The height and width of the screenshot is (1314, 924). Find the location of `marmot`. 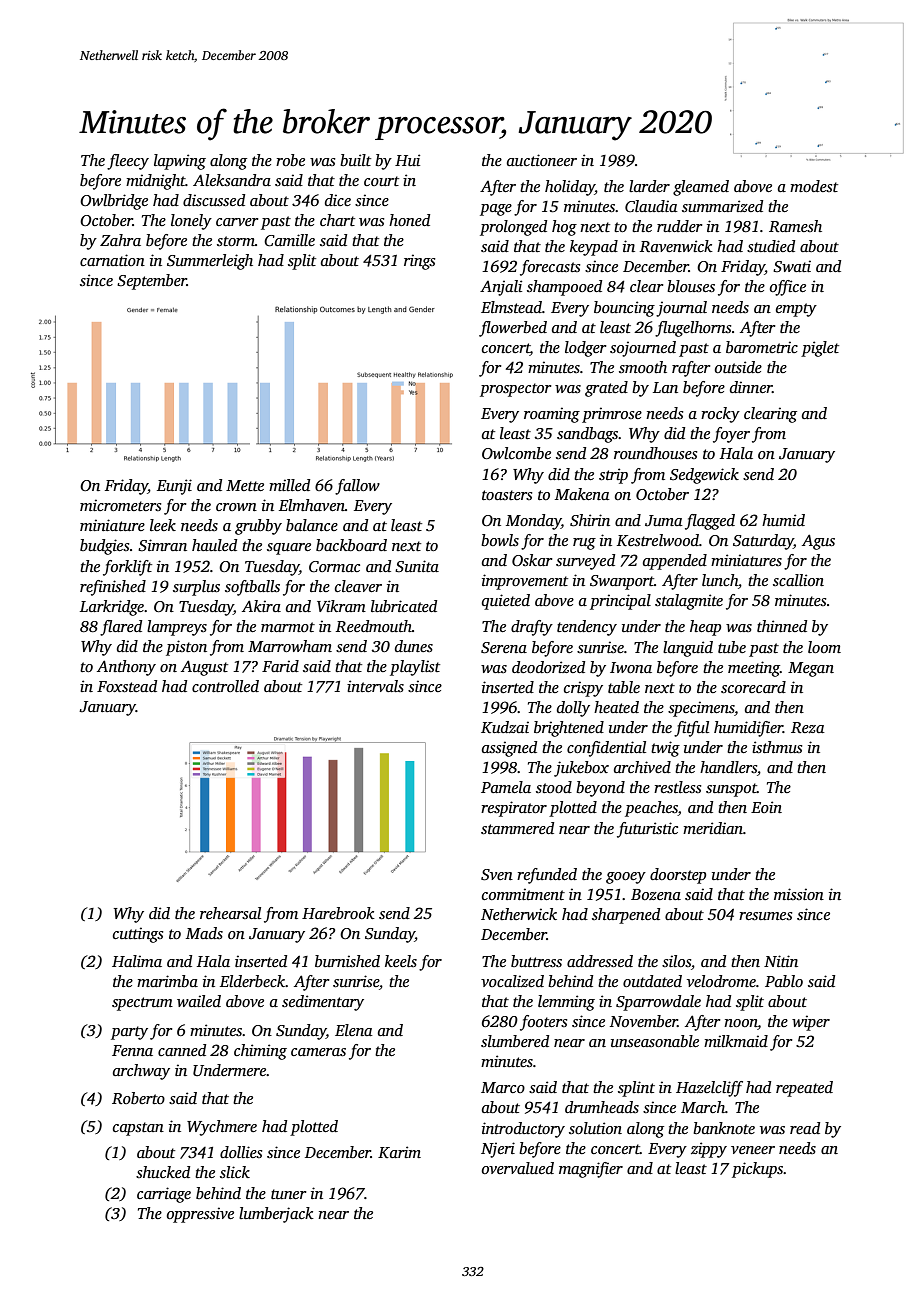

marmot is located at coordinates (288, 627).
